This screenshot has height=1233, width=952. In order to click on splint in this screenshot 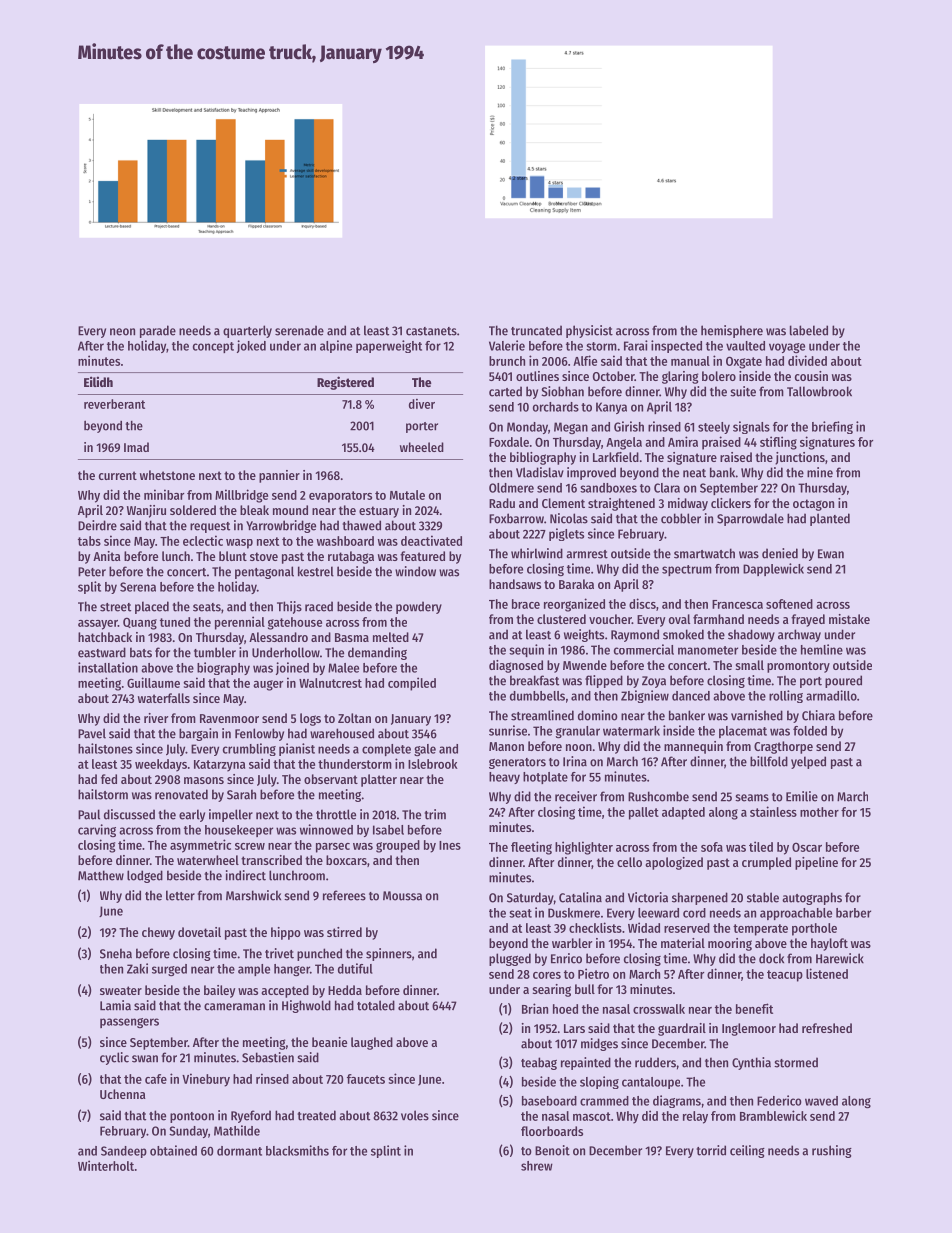, I will do `click(386, 1151)`.
